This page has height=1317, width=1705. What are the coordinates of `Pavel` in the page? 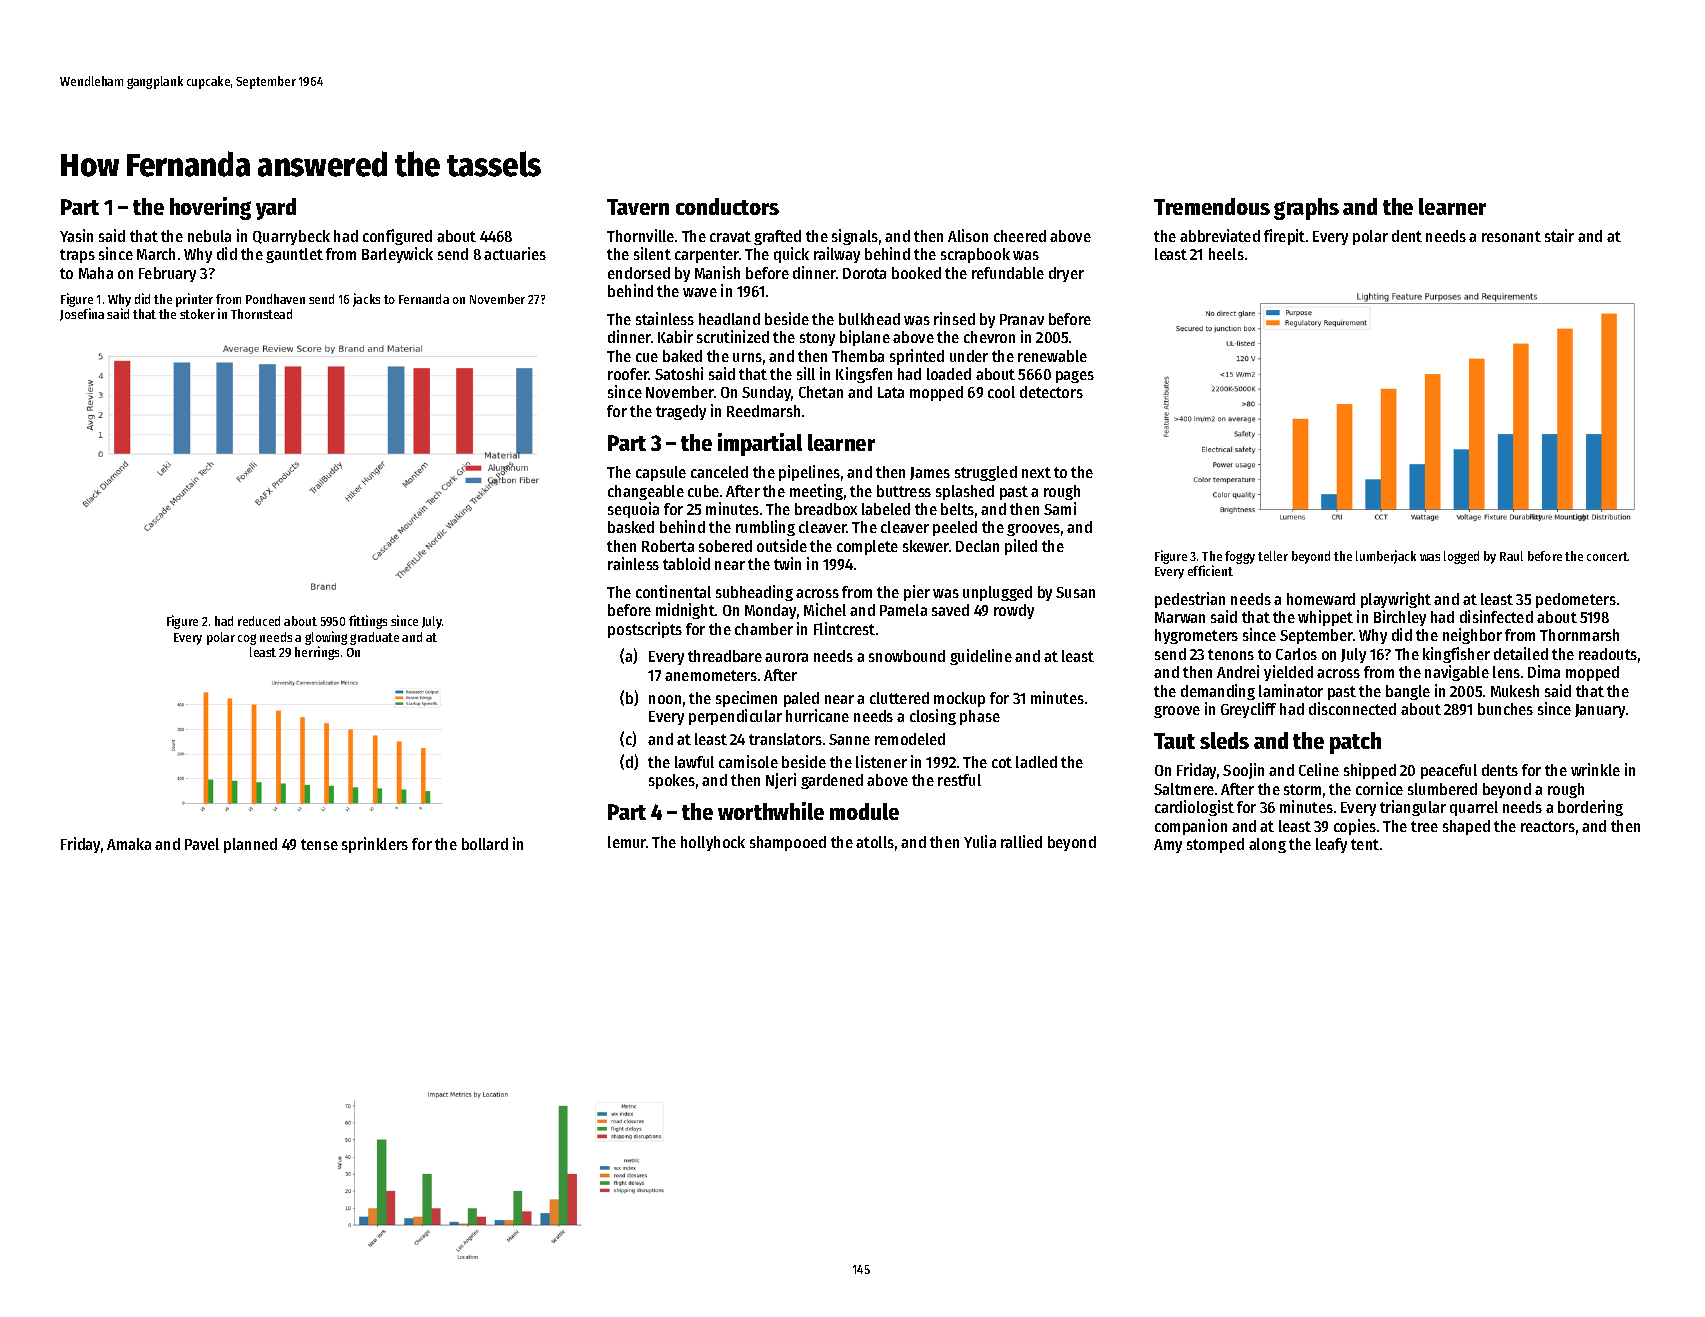 It's located at (202, 844).
